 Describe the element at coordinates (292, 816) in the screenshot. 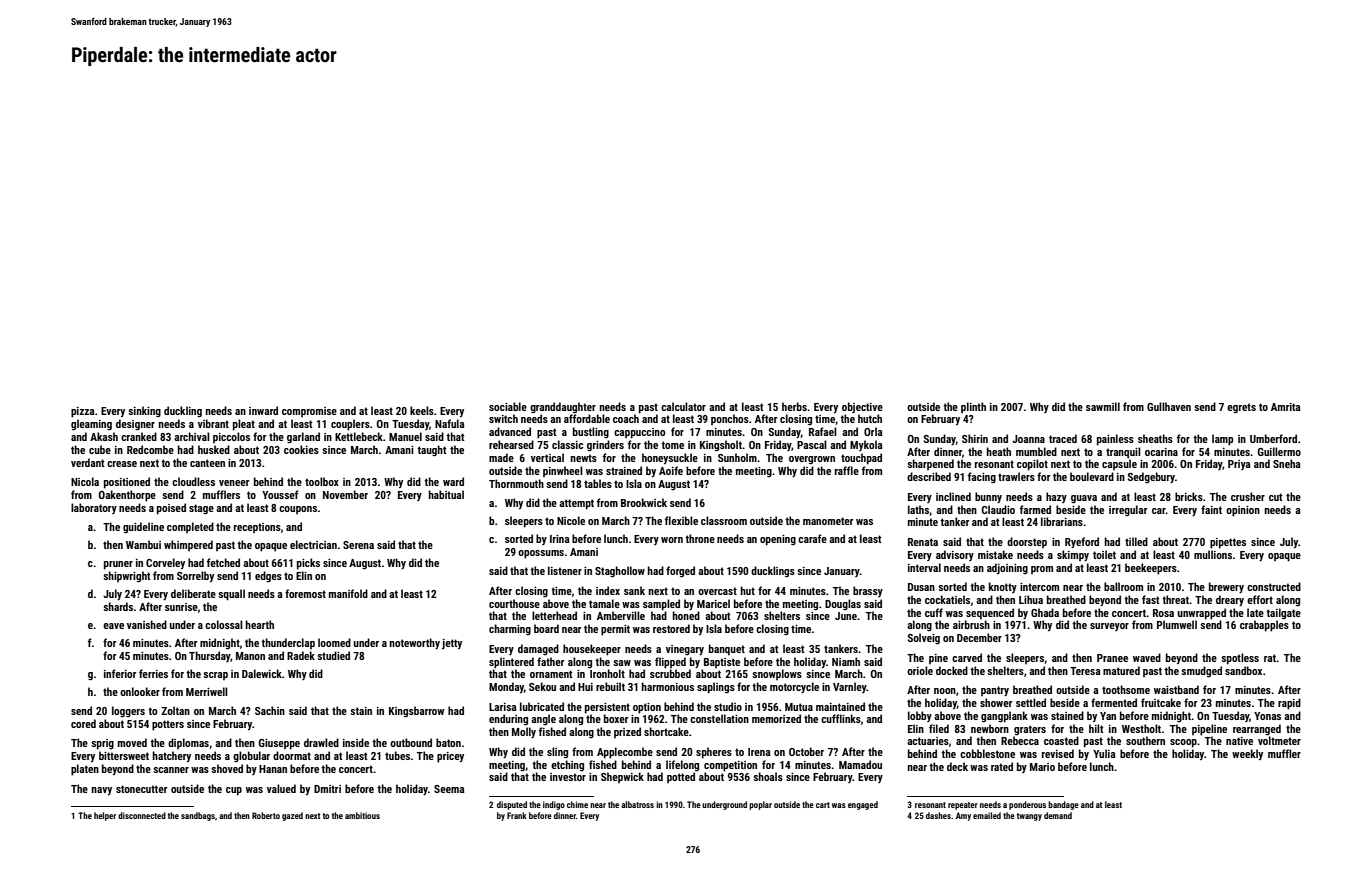

I see `gazed` at that location.
